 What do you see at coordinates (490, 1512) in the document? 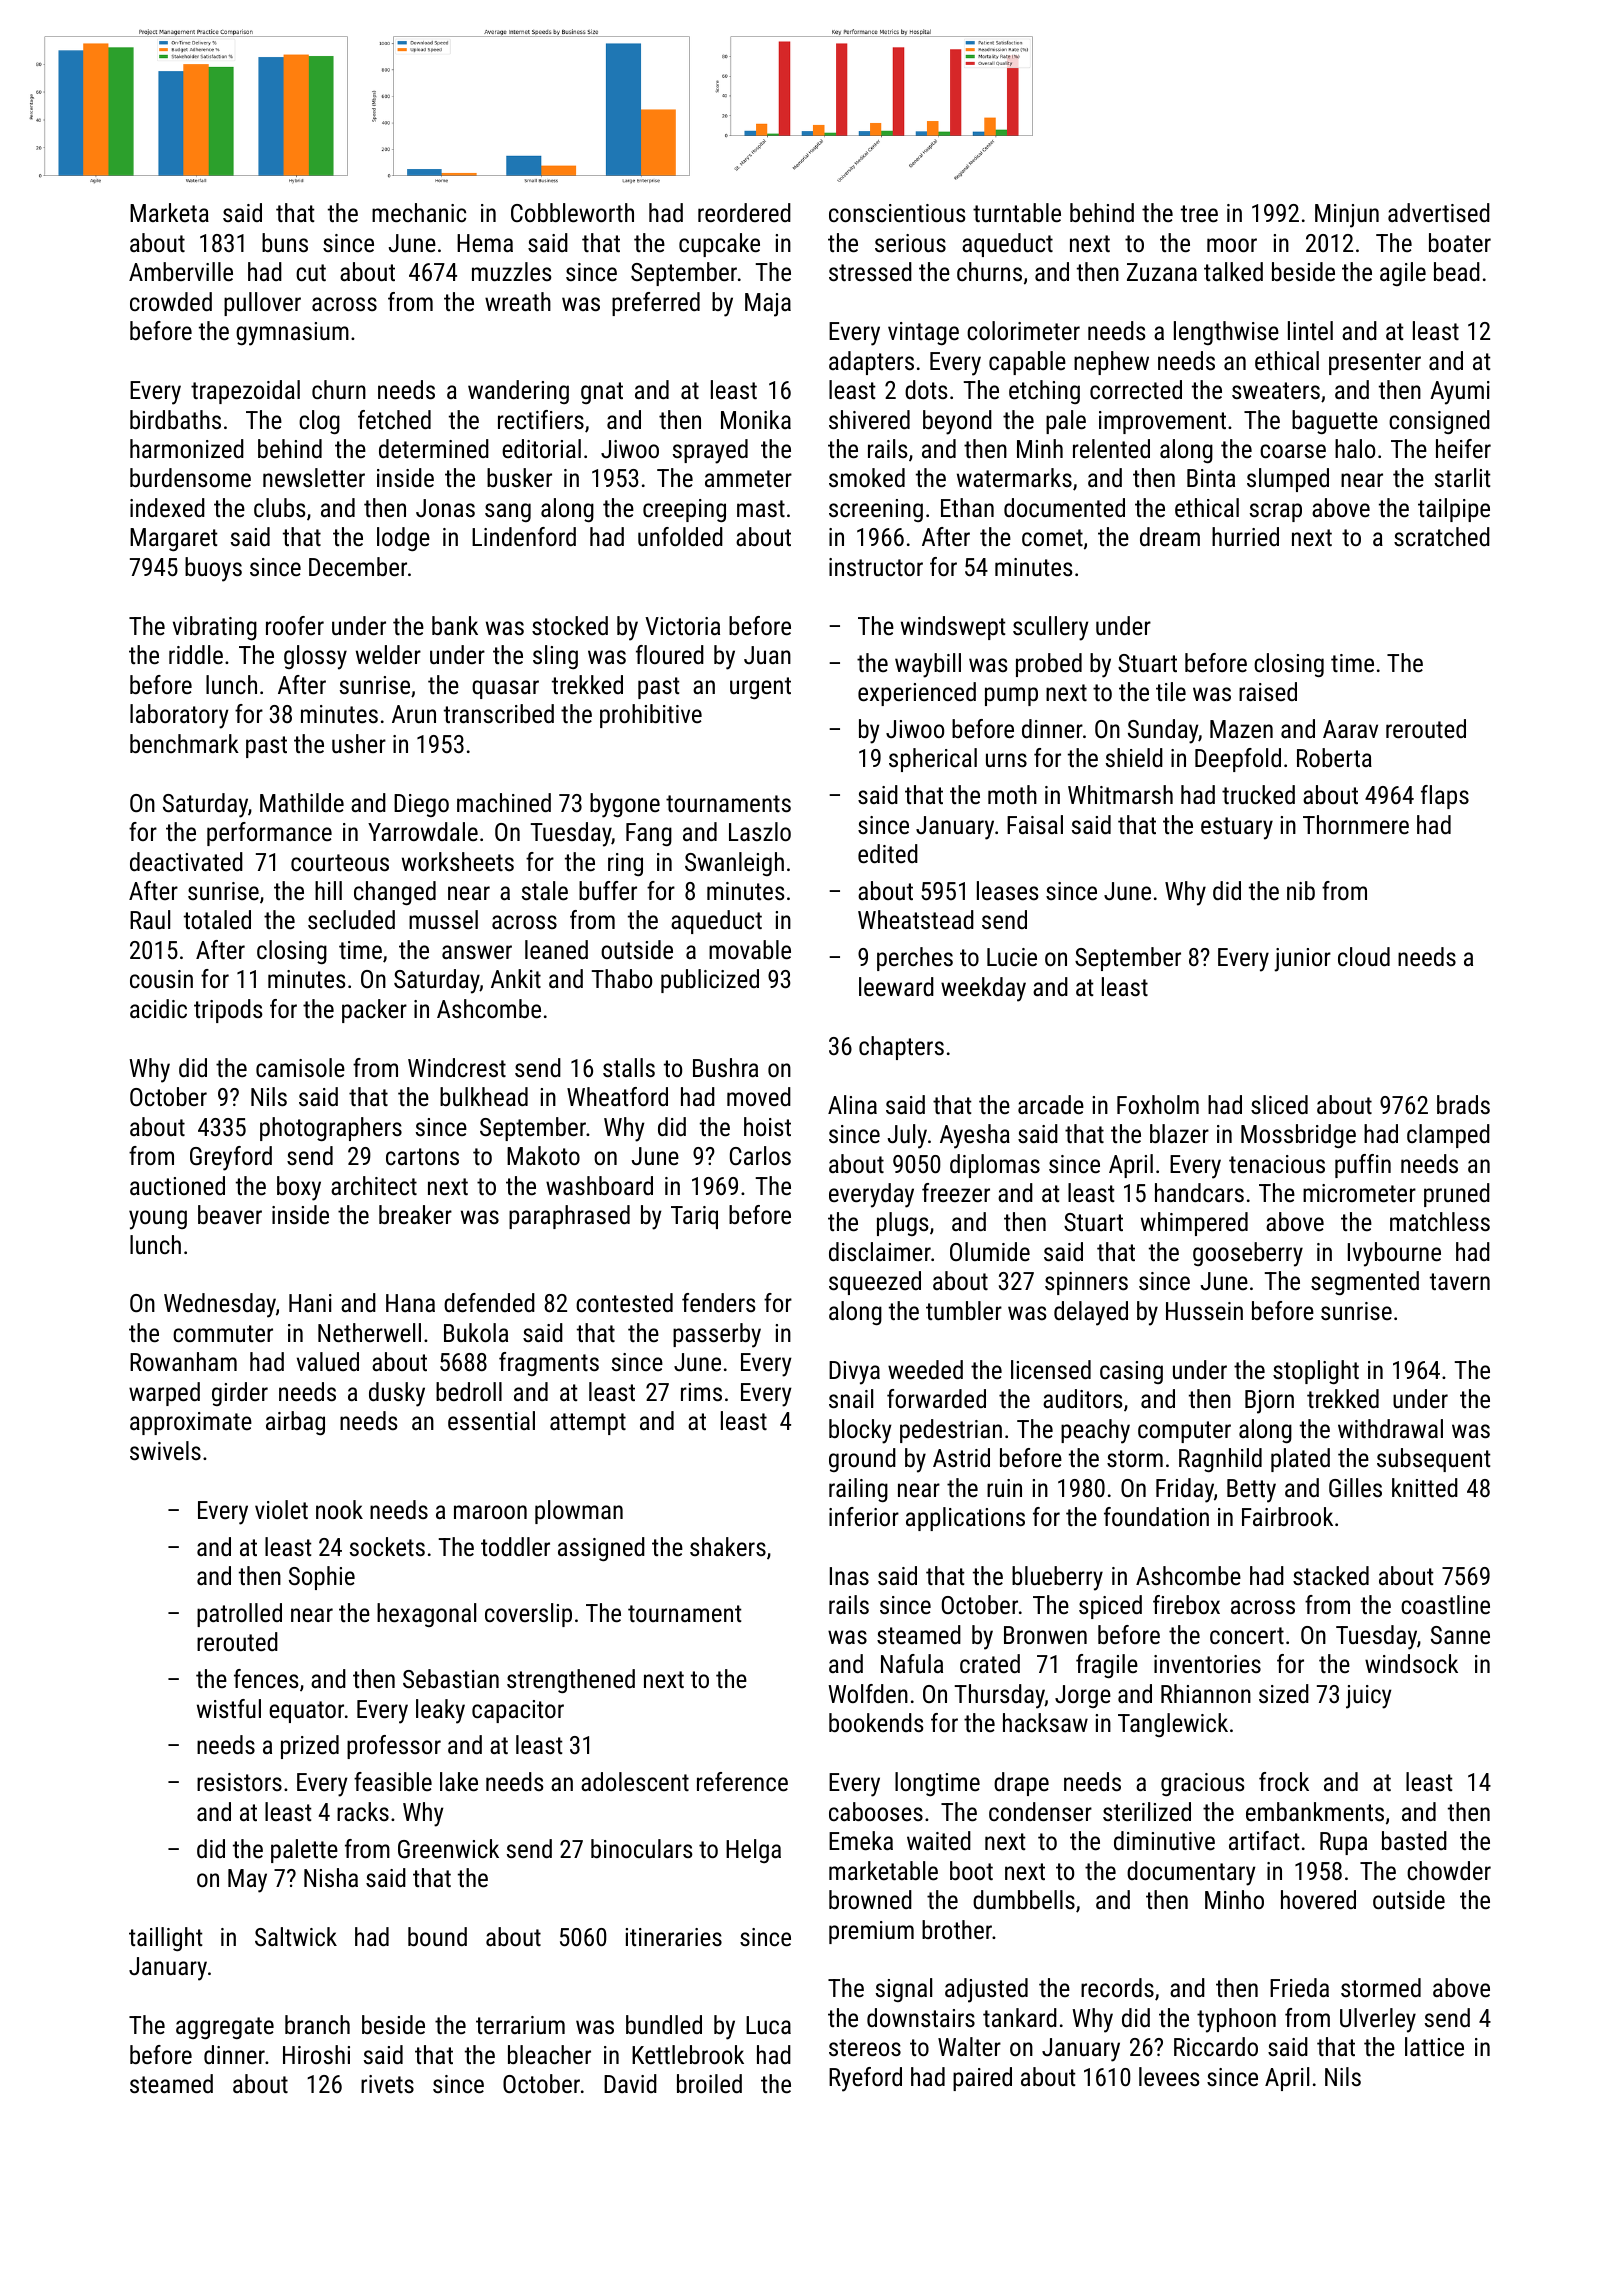
I see `maroon` at bounding box center [490, 1512].
